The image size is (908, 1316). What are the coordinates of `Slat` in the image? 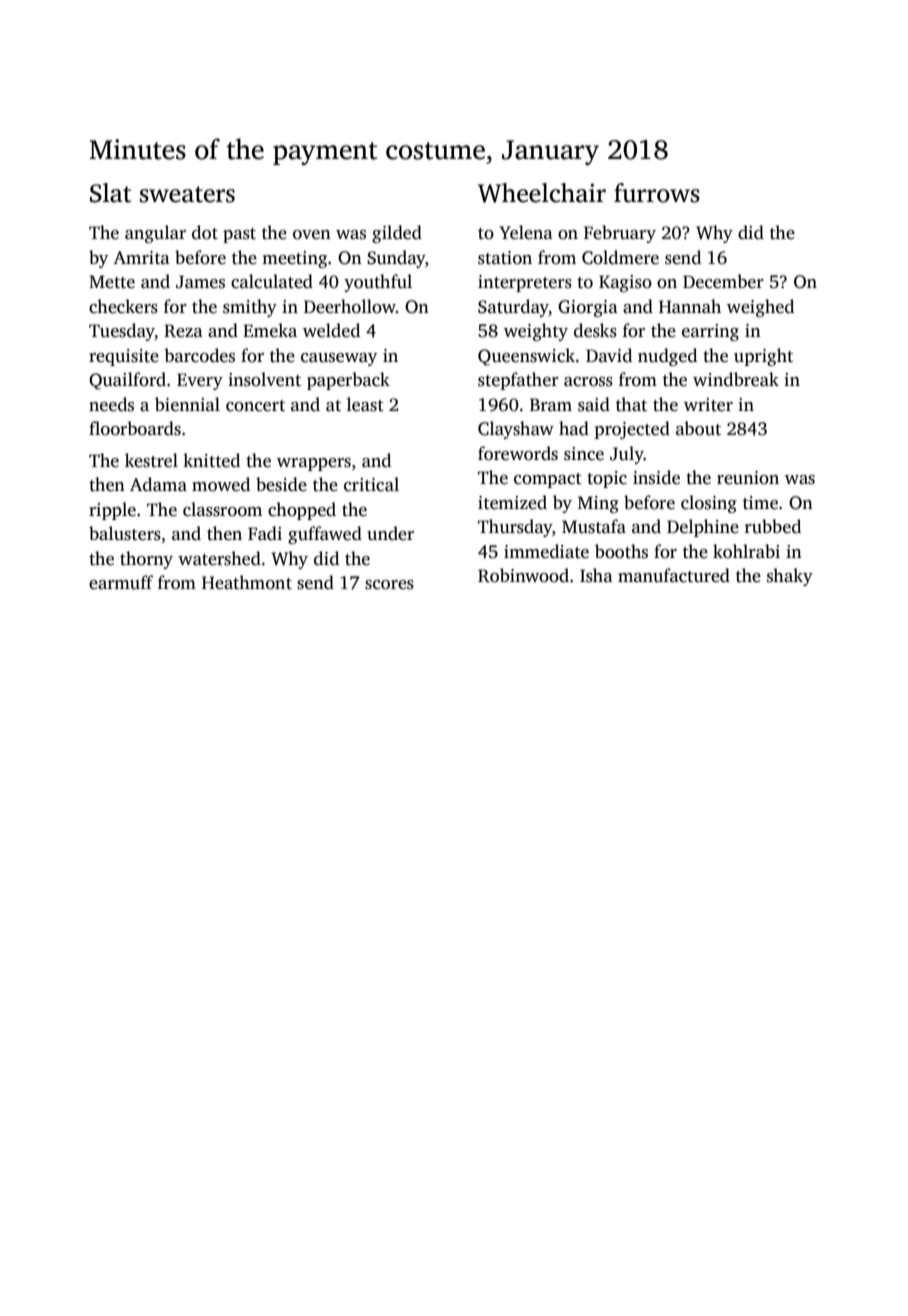 It's located at (110, 193).
